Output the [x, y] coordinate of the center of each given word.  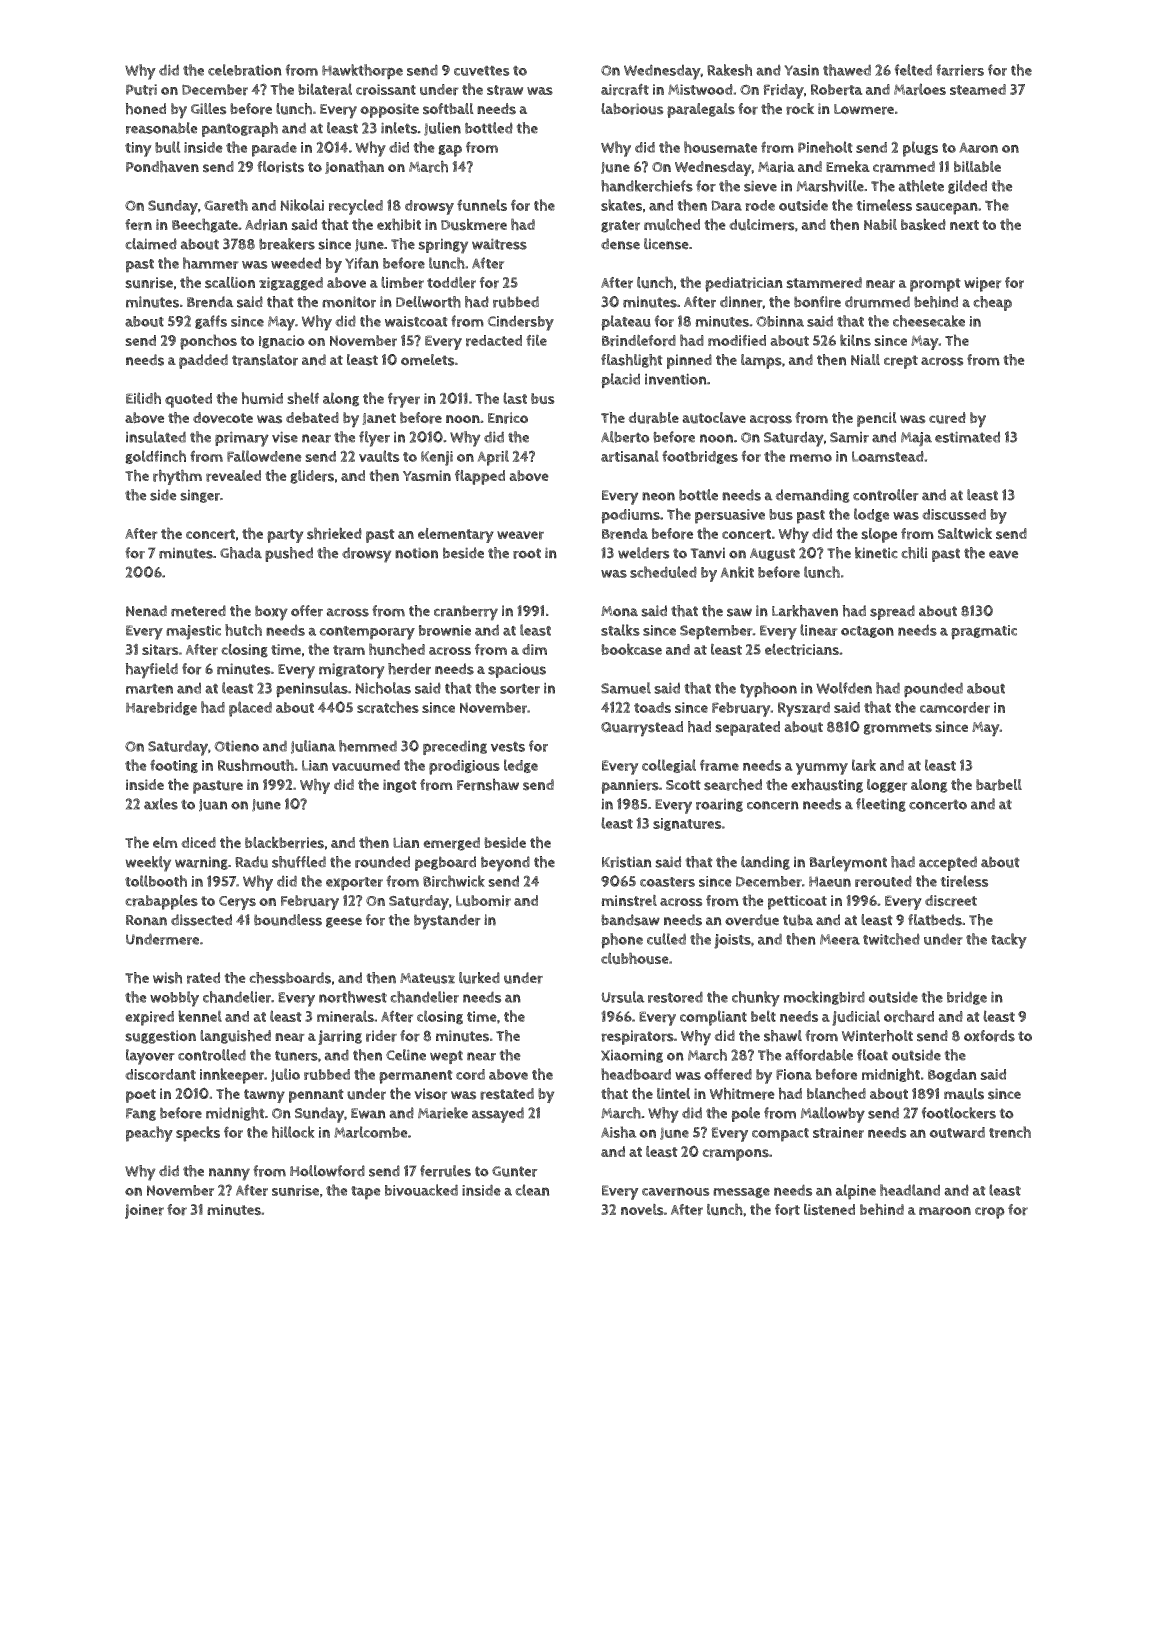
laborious [632, 109]
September [716, 632]
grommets [897, 728]
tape [365, 1193]
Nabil [880, 224]
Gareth [226, 205]
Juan [213, 805]
